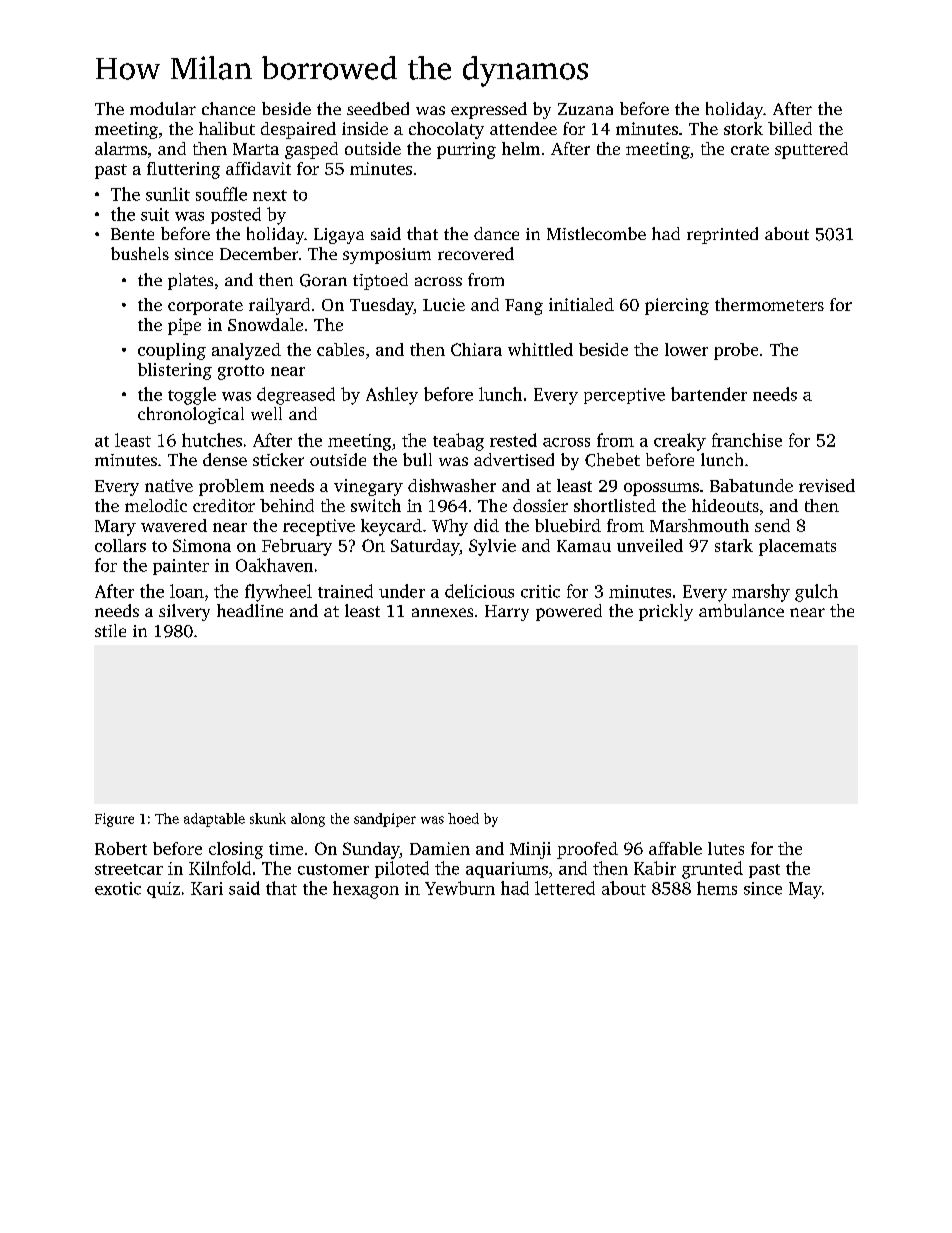 The image size is (952, 1233). I want to click on lutes, so click(726, 848).
